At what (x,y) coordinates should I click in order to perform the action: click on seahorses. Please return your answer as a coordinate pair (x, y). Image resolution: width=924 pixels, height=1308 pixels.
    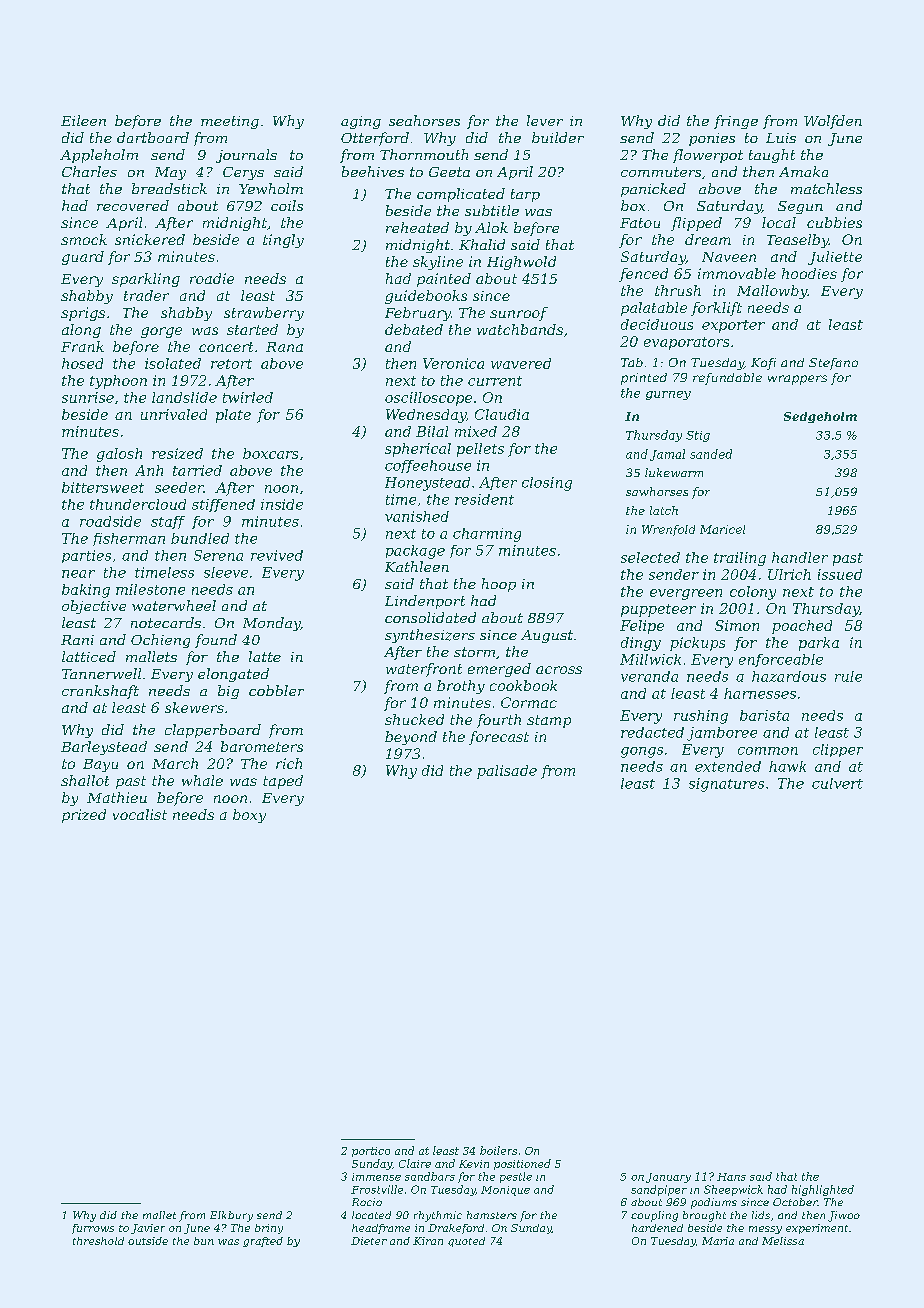
    Looking at the image, I should click on (424, 120).
